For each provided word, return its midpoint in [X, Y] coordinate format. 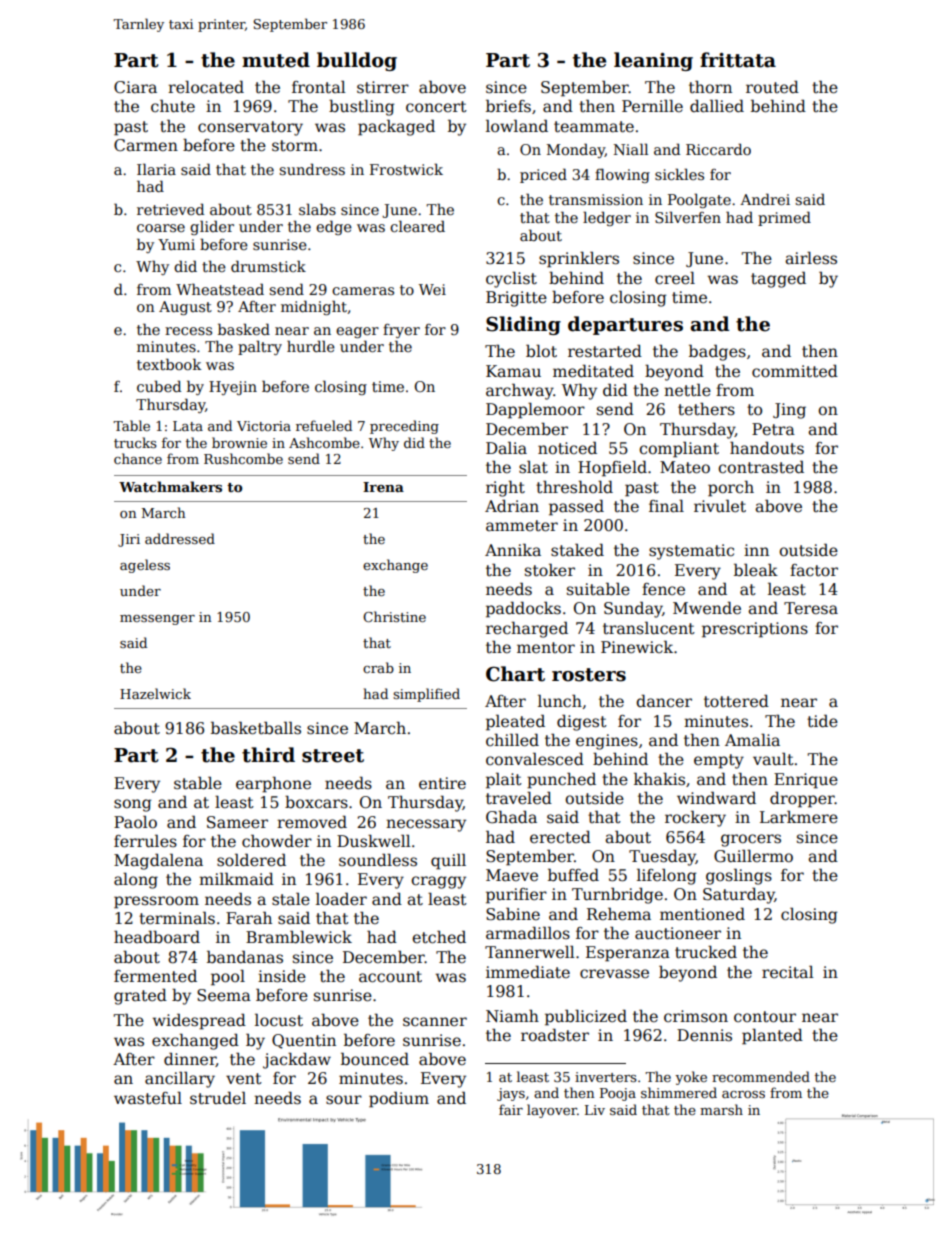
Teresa [811, 608]
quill [448, 861]
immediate [528, 972]
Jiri [129, 540]
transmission [596, 199]
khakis [659, 778]
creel [675, 278]
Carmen [146, 145]
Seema [224, 995]
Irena [383, 487]
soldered [251, 860]
